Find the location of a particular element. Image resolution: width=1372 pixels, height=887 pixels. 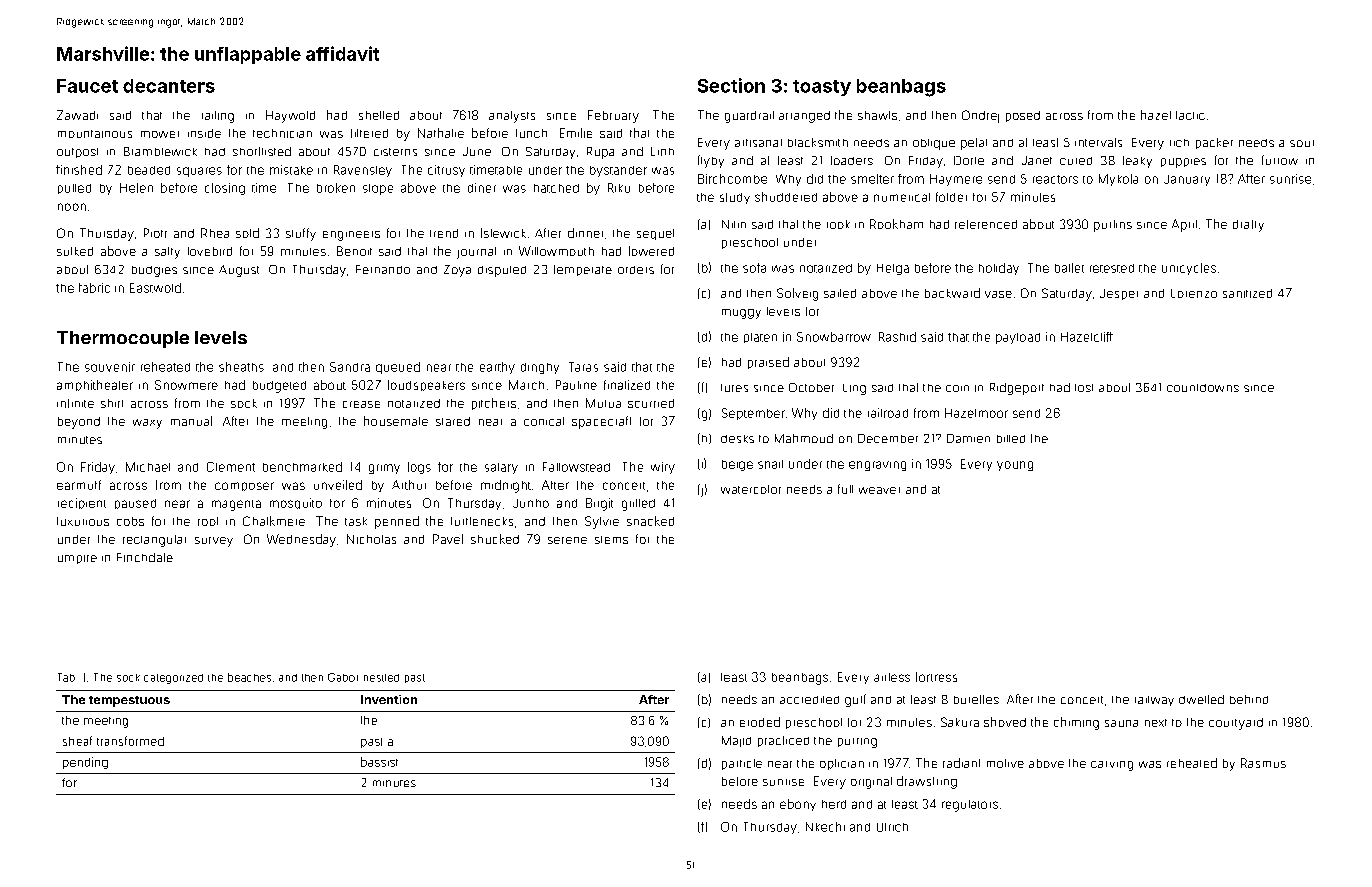

toasty is located at coordinates (822, 88).
